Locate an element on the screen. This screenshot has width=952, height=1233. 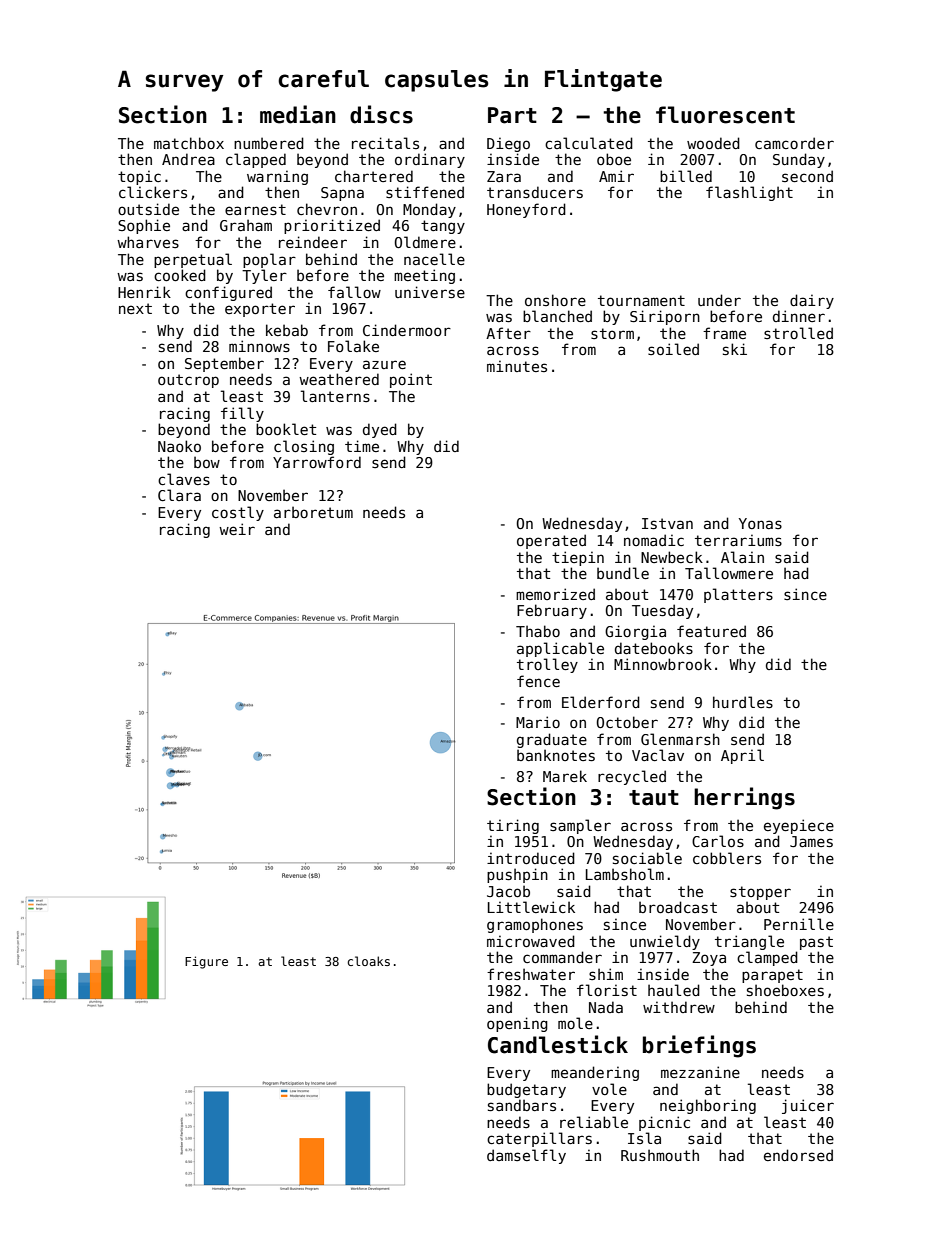
clickers is located at coordinates (153, 192).
